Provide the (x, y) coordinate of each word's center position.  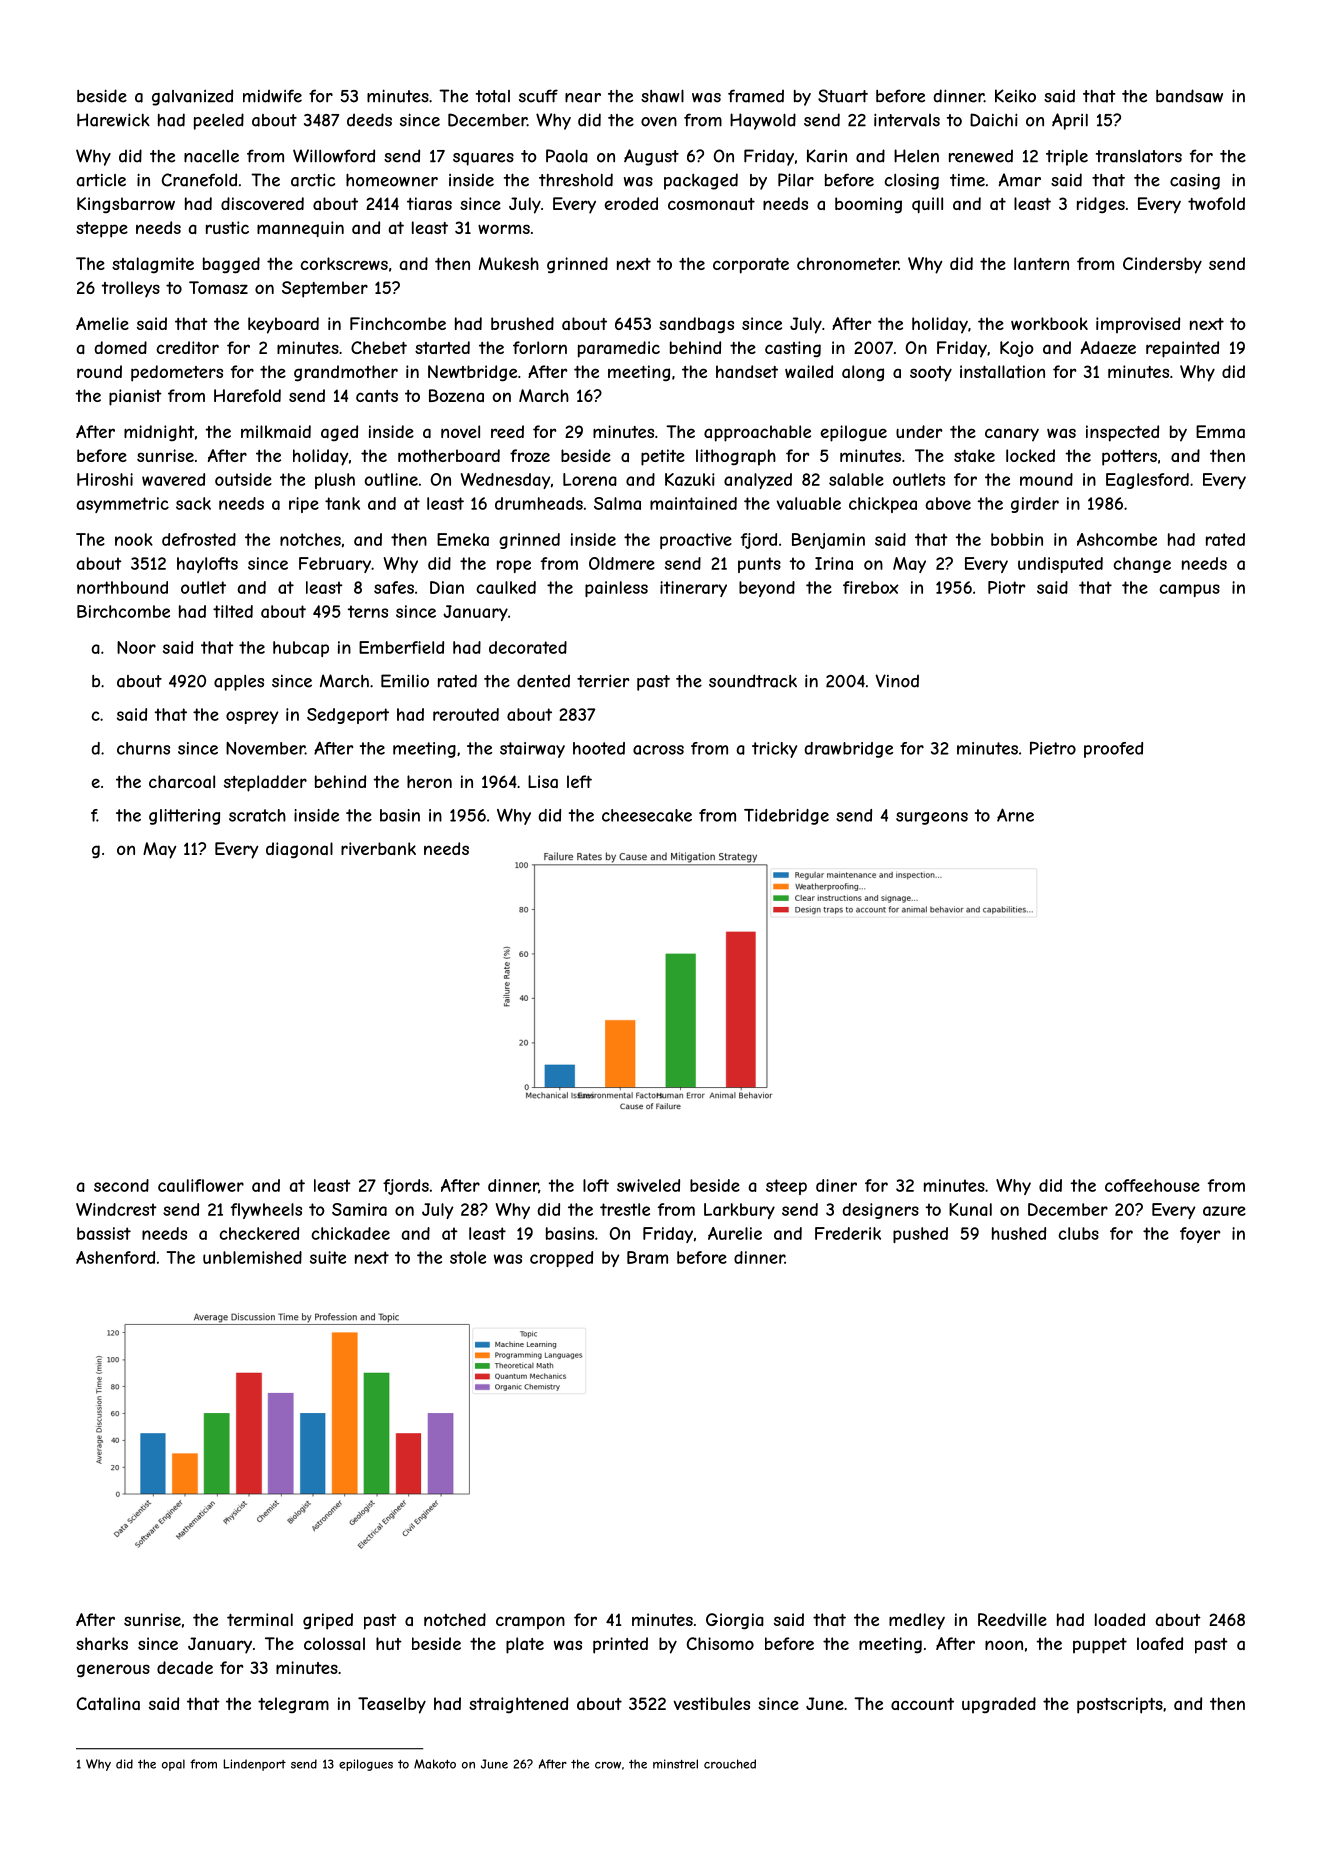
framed (756, 96)
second (121, 1185)
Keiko (1015, 96)
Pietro (1053, 748)
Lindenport (255, 1765)
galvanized (192, 97)
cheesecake (647, 815)
